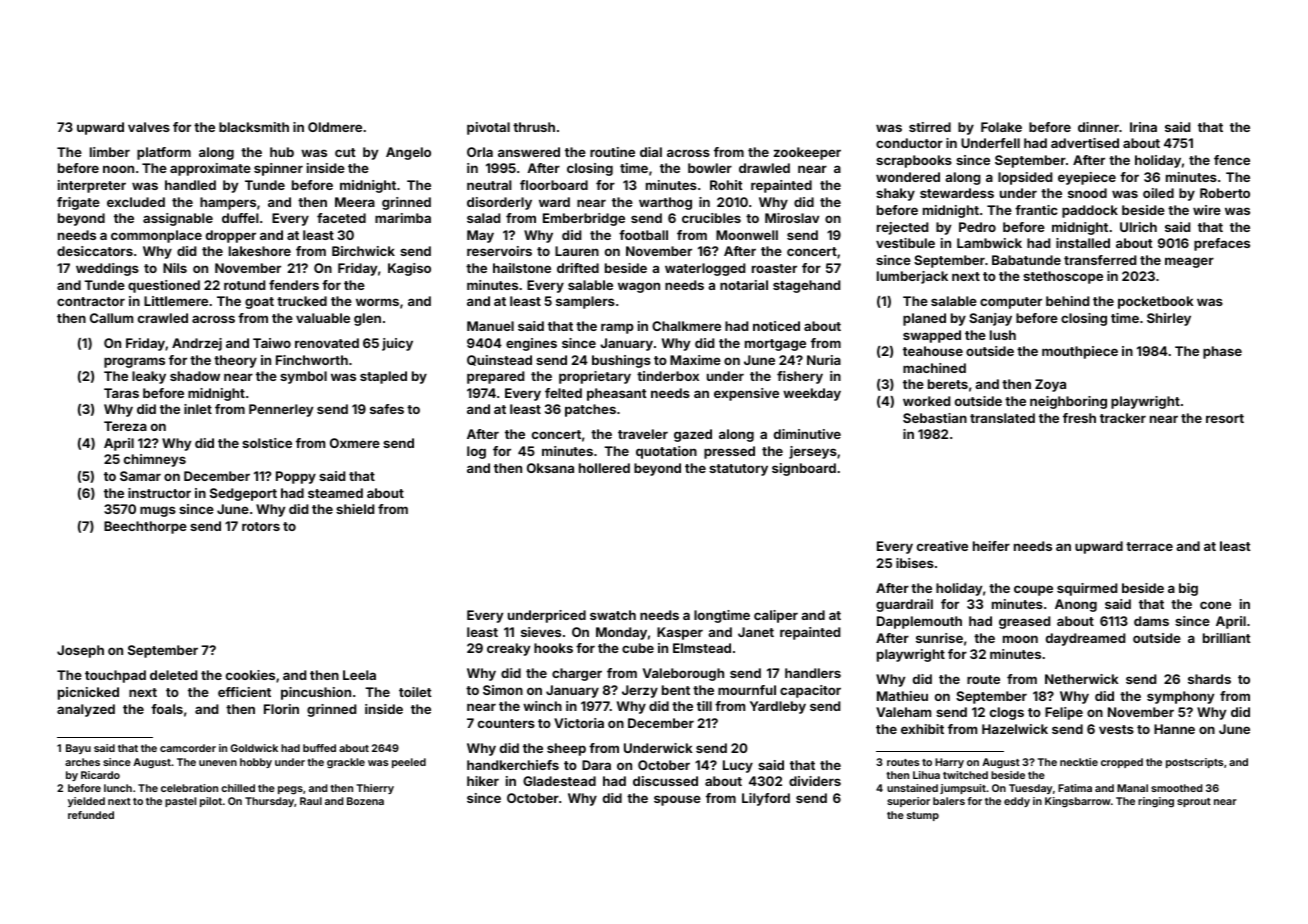  I want to click on Shirley, so click(1169, 319).
